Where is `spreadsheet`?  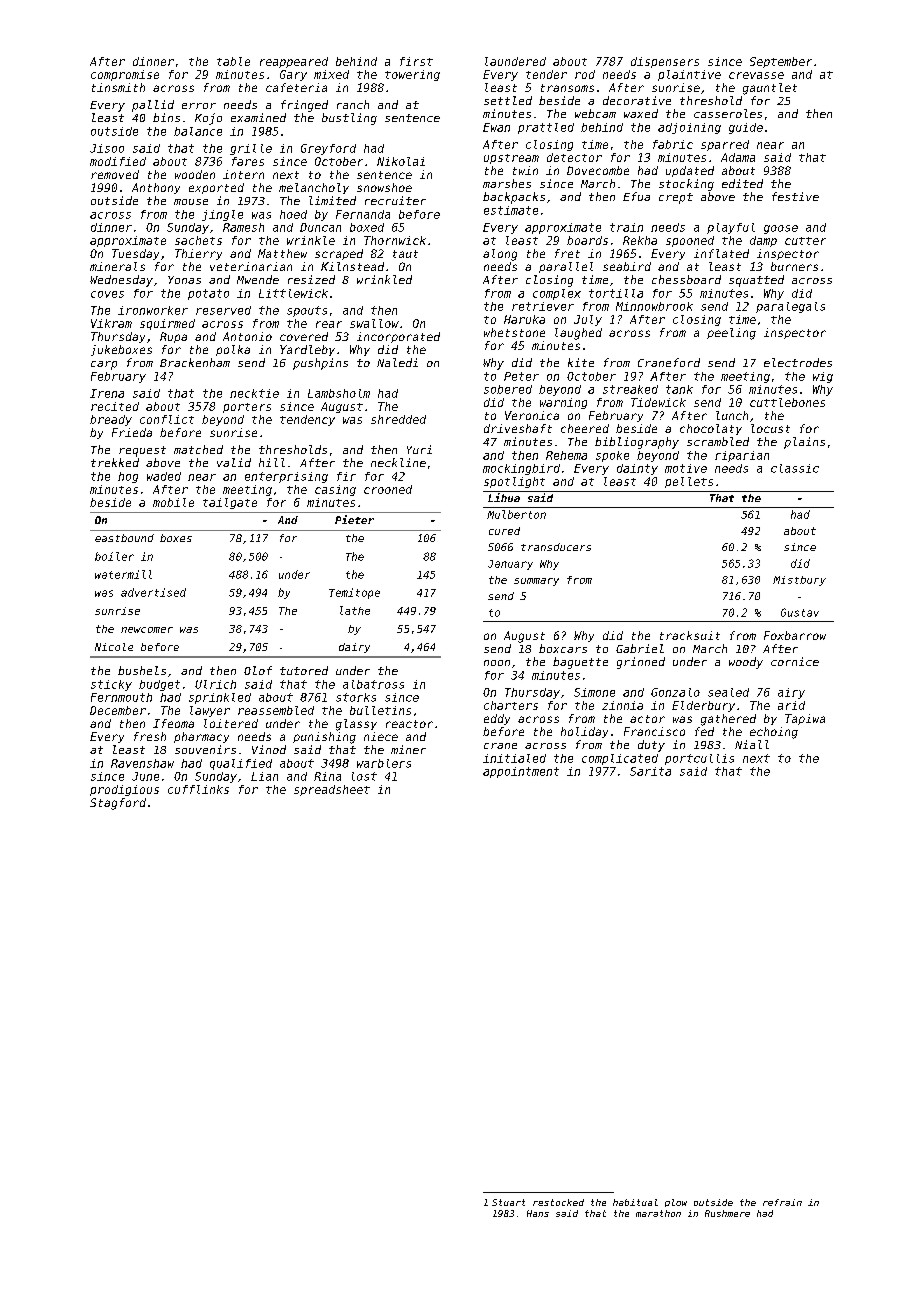 spreadsheet is located at coordinates (332, 790).
